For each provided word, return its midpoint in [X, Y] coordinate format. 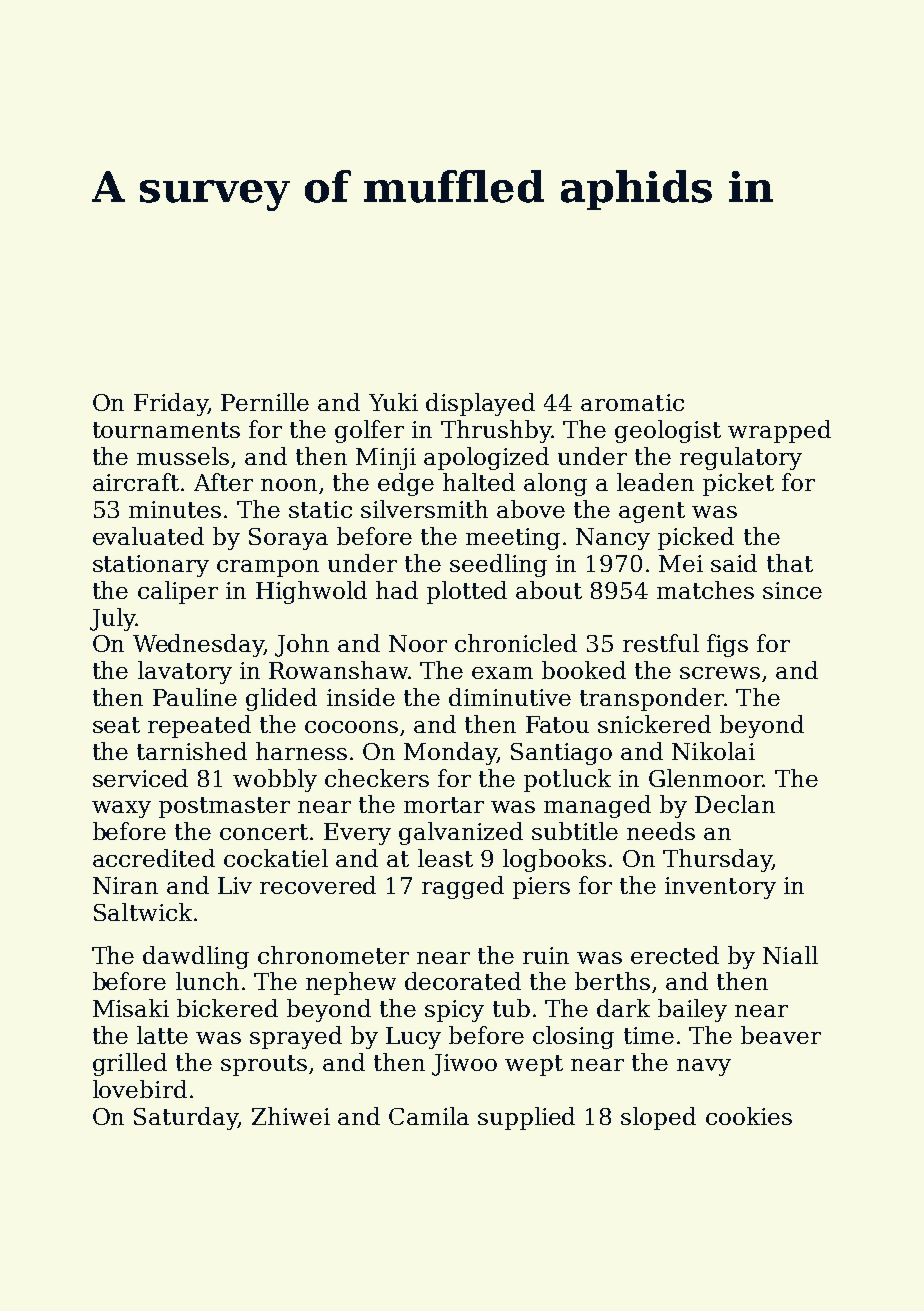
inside [361, 697]
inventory [720, 888]
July [113, 619]
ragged [463, 887]
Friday [171, 404]
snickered [654, 724]
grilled [130, 1064]
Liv [235, 885]
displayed [480, 404]
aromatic [632, 402]
